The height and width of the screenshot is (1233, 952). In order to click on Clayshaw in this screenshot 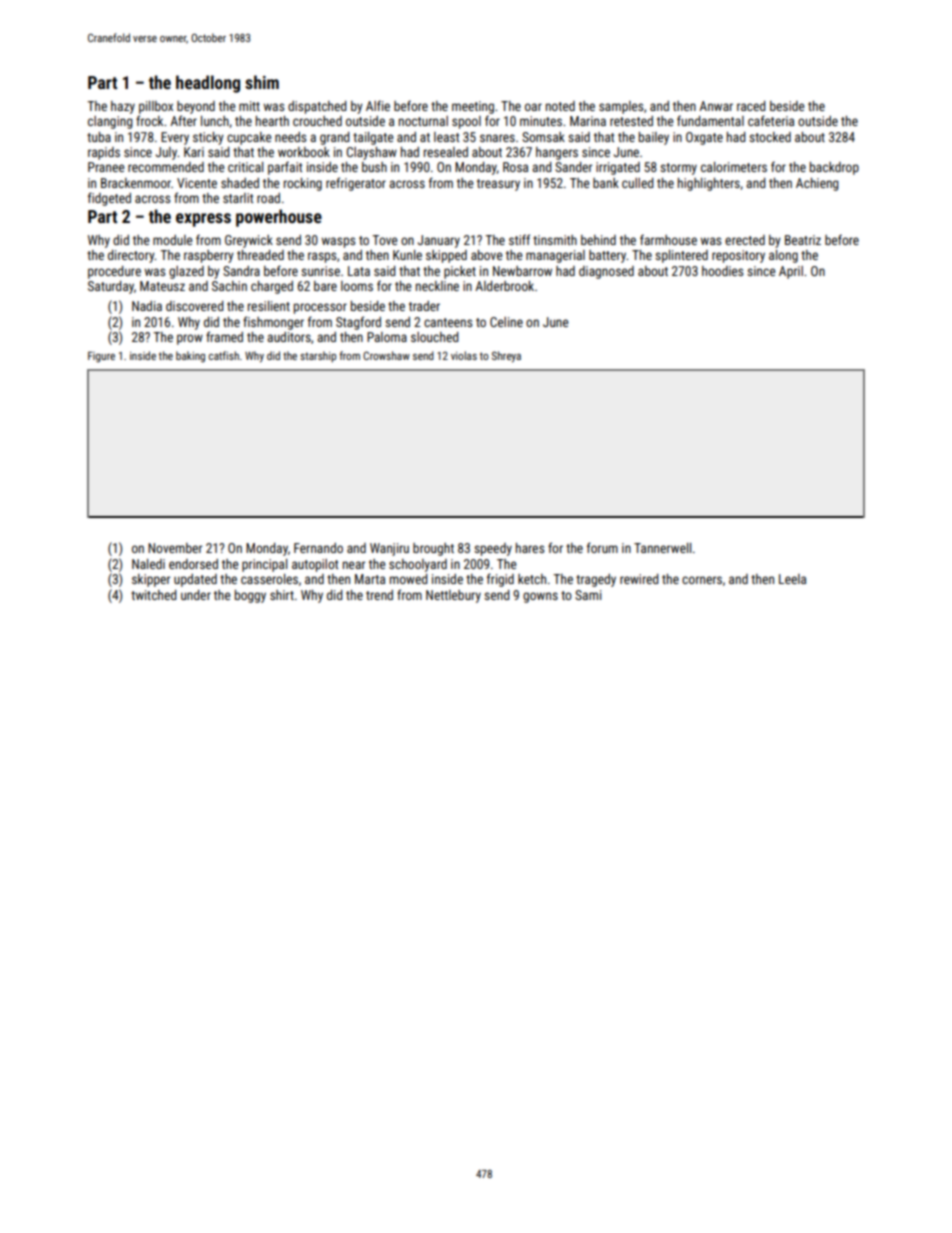, I will do `click(371, 153)`.
